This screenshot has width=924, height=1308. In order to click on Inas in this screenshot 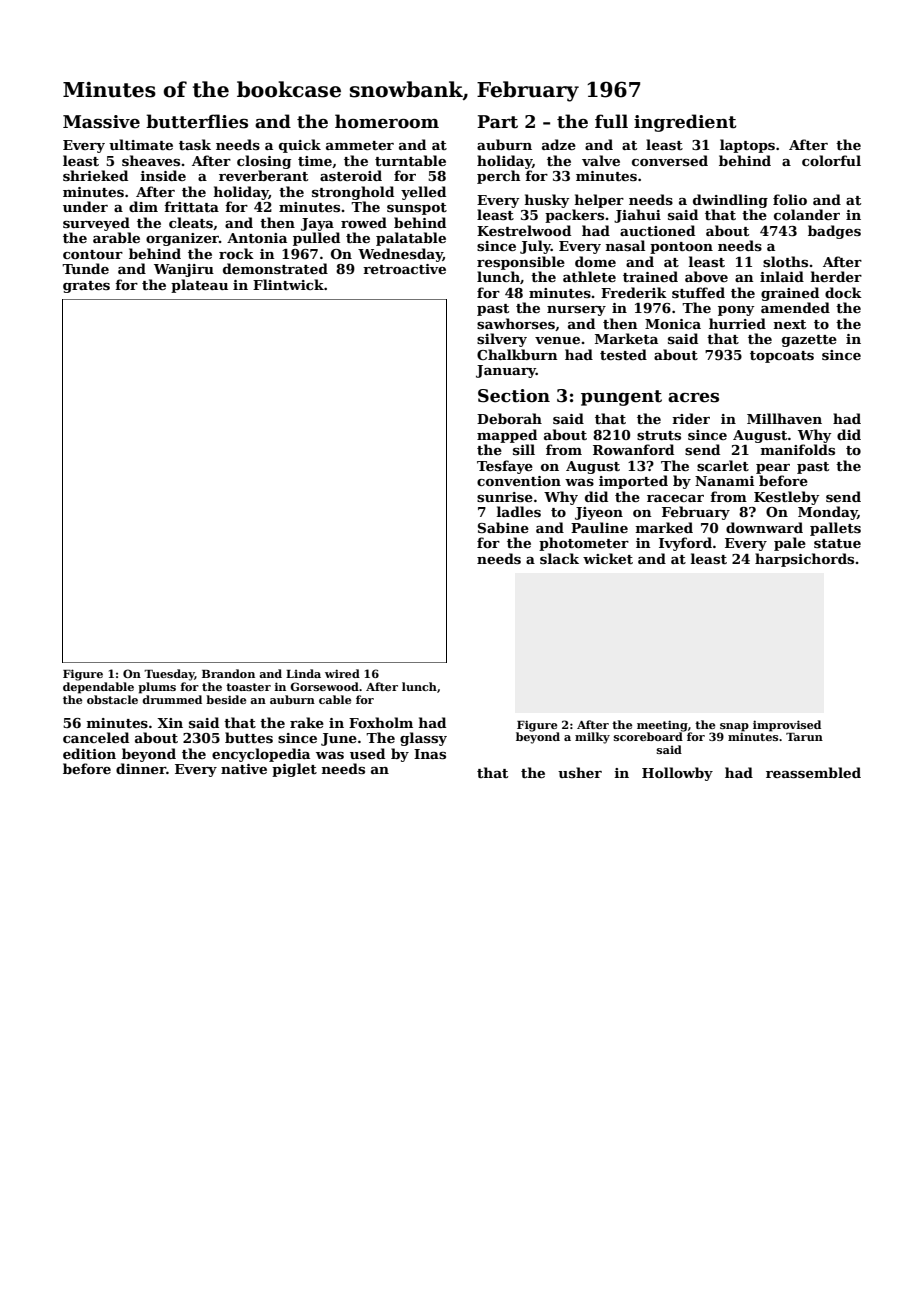, I will do `click(430, 754)`.
